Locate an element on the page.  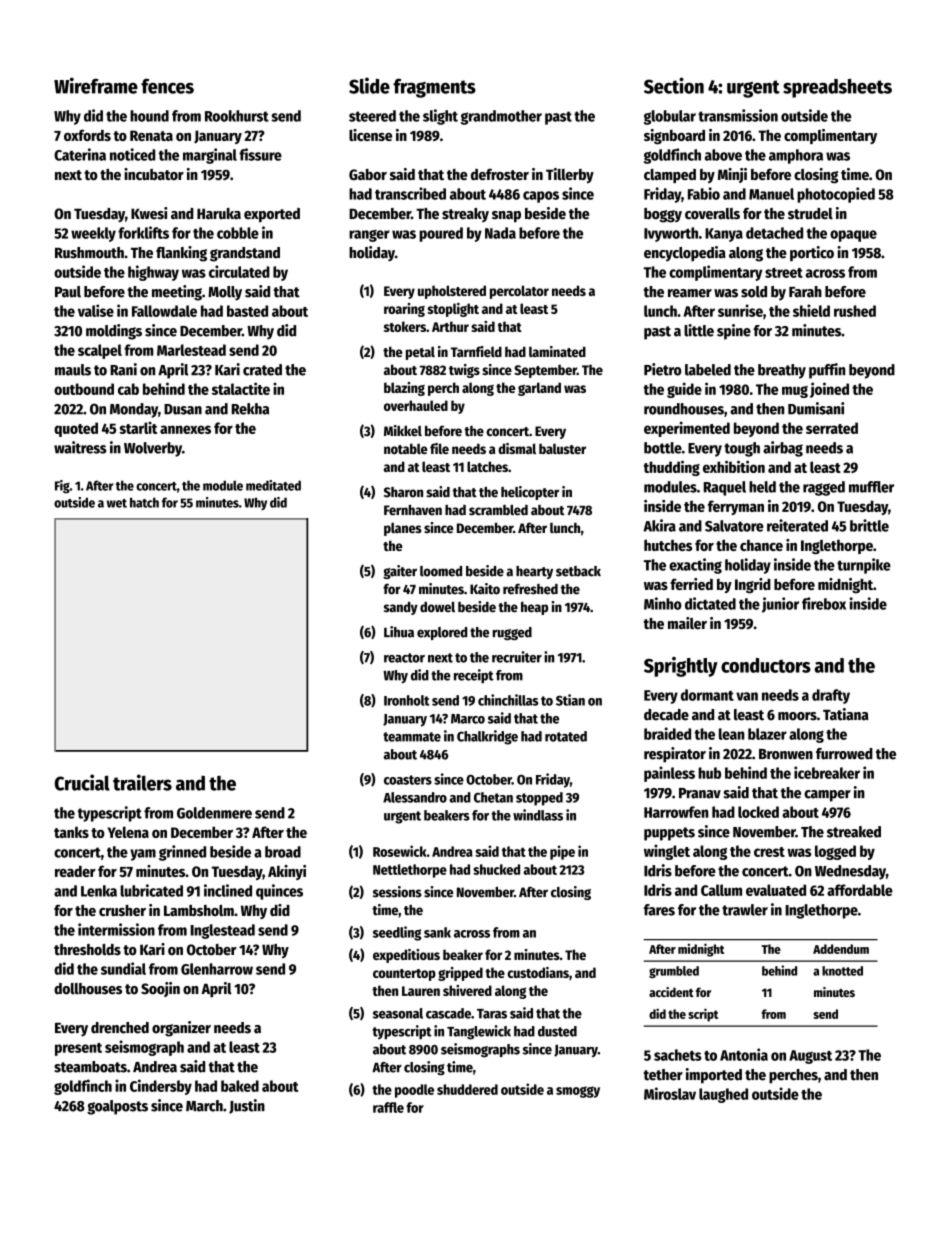
percolator is located at coordinates (519, 292).
